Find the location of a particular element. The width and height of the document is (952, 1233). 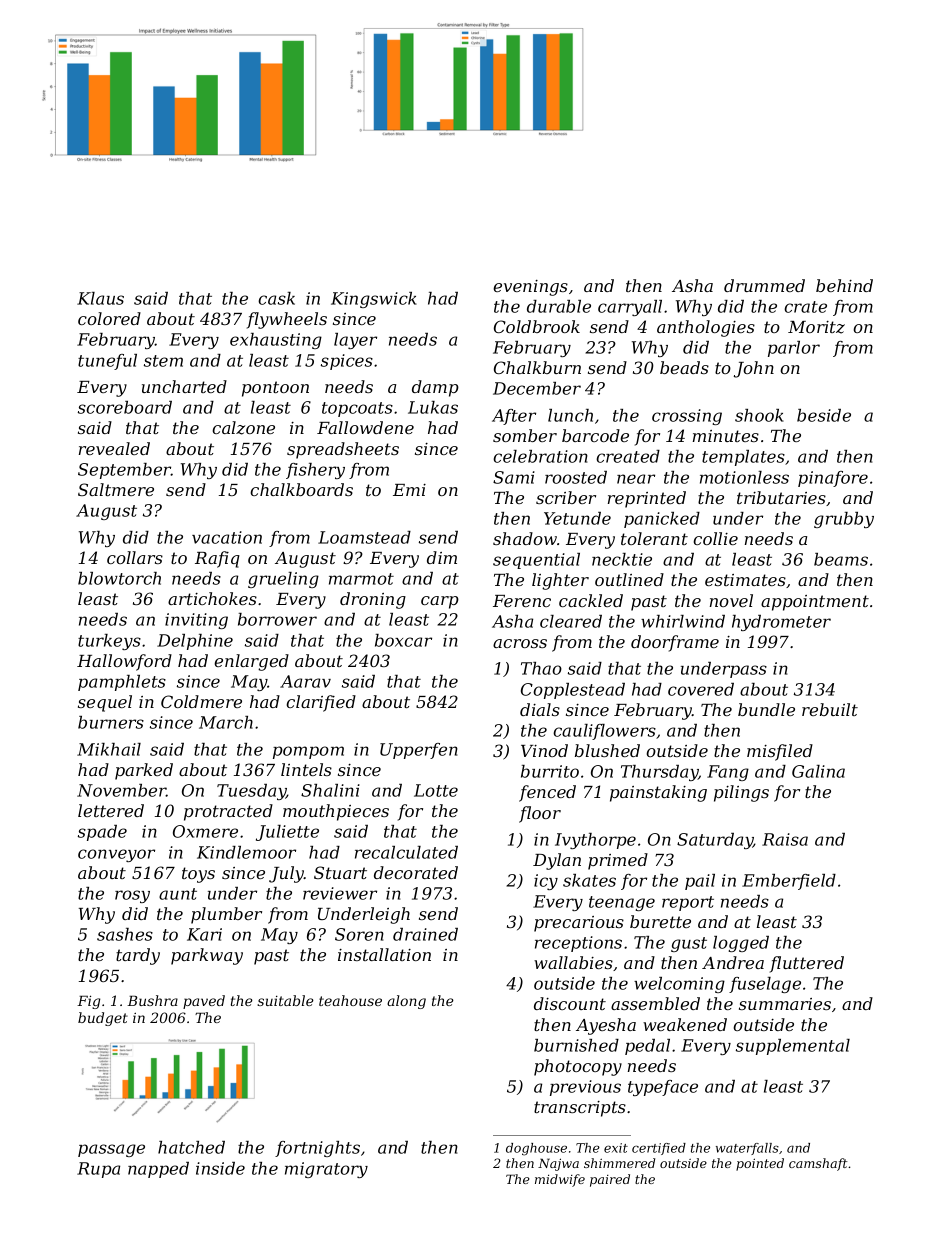

napped is located at coordinates (158, 1170).
